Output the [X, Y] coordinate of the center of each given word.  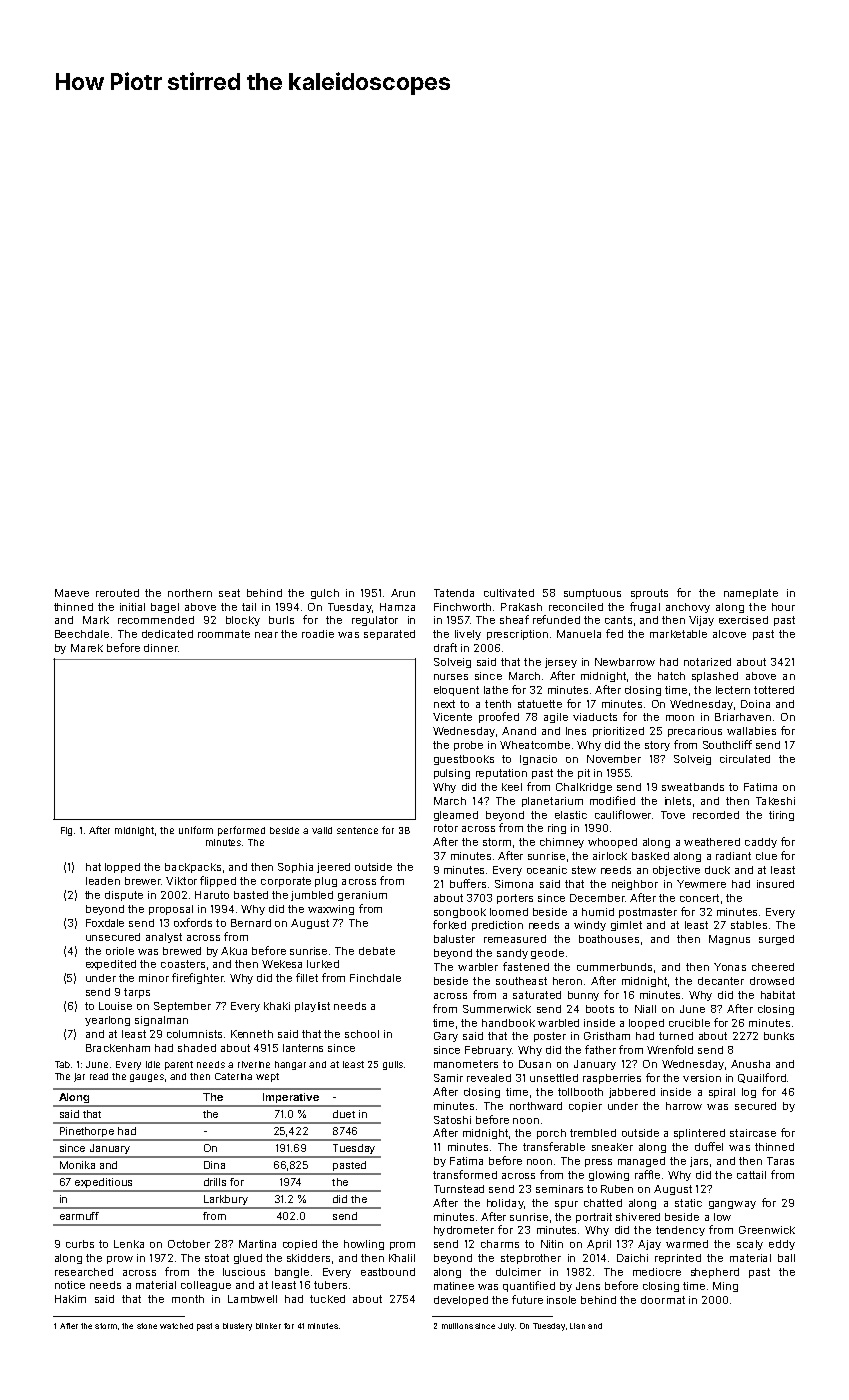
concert [699, 898]
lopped [122, 868]
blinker [268, 1326]
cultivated [509, 593]
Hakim [70, 1299]
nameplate [751, 594]
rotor [446, 828]
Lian [577, 1326]
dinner [161, 648]
